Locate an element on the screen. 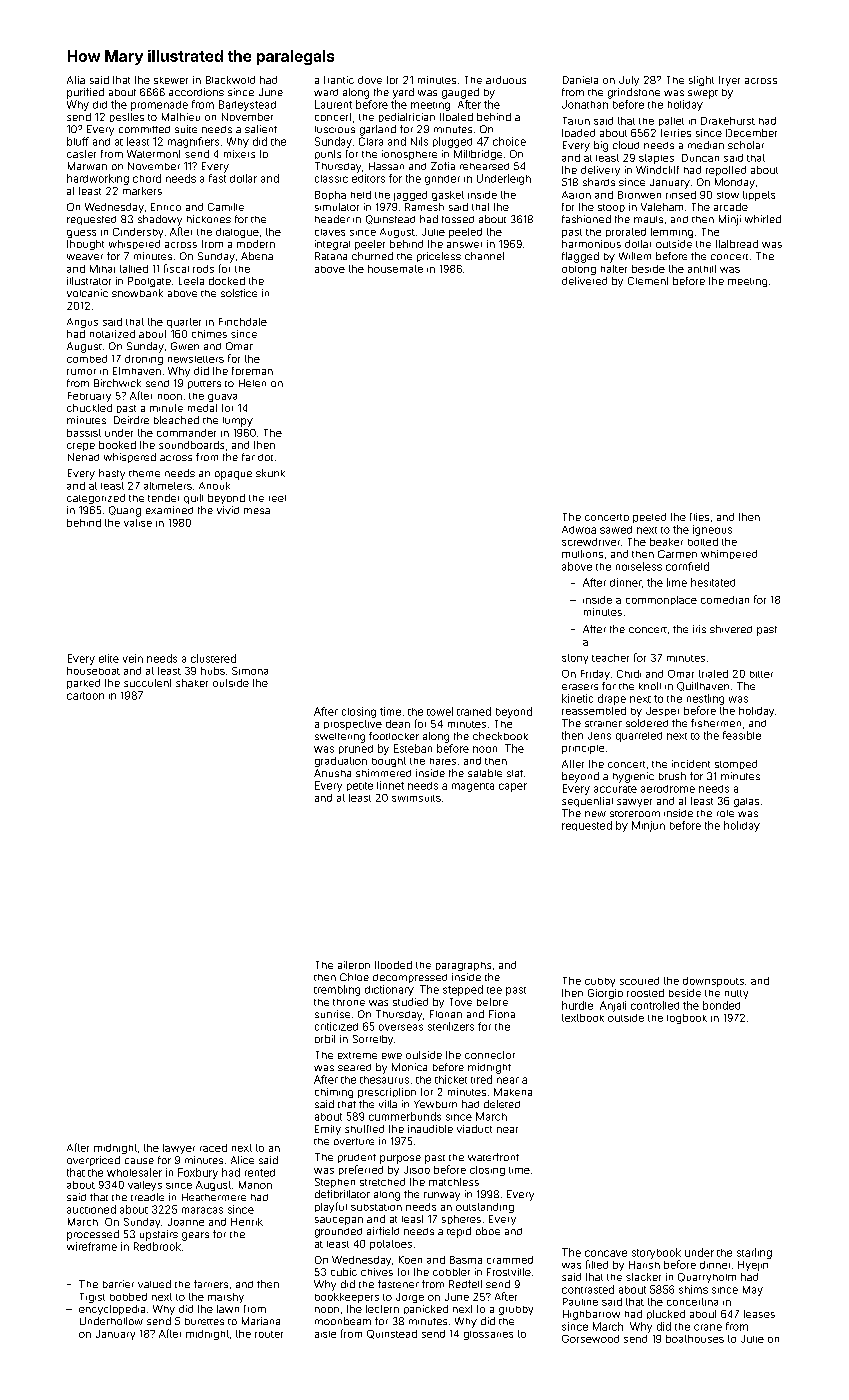 Image resolution: width=849 pixels, height=1400 pixels. auctioned is located at coordinates (91, 1209).
